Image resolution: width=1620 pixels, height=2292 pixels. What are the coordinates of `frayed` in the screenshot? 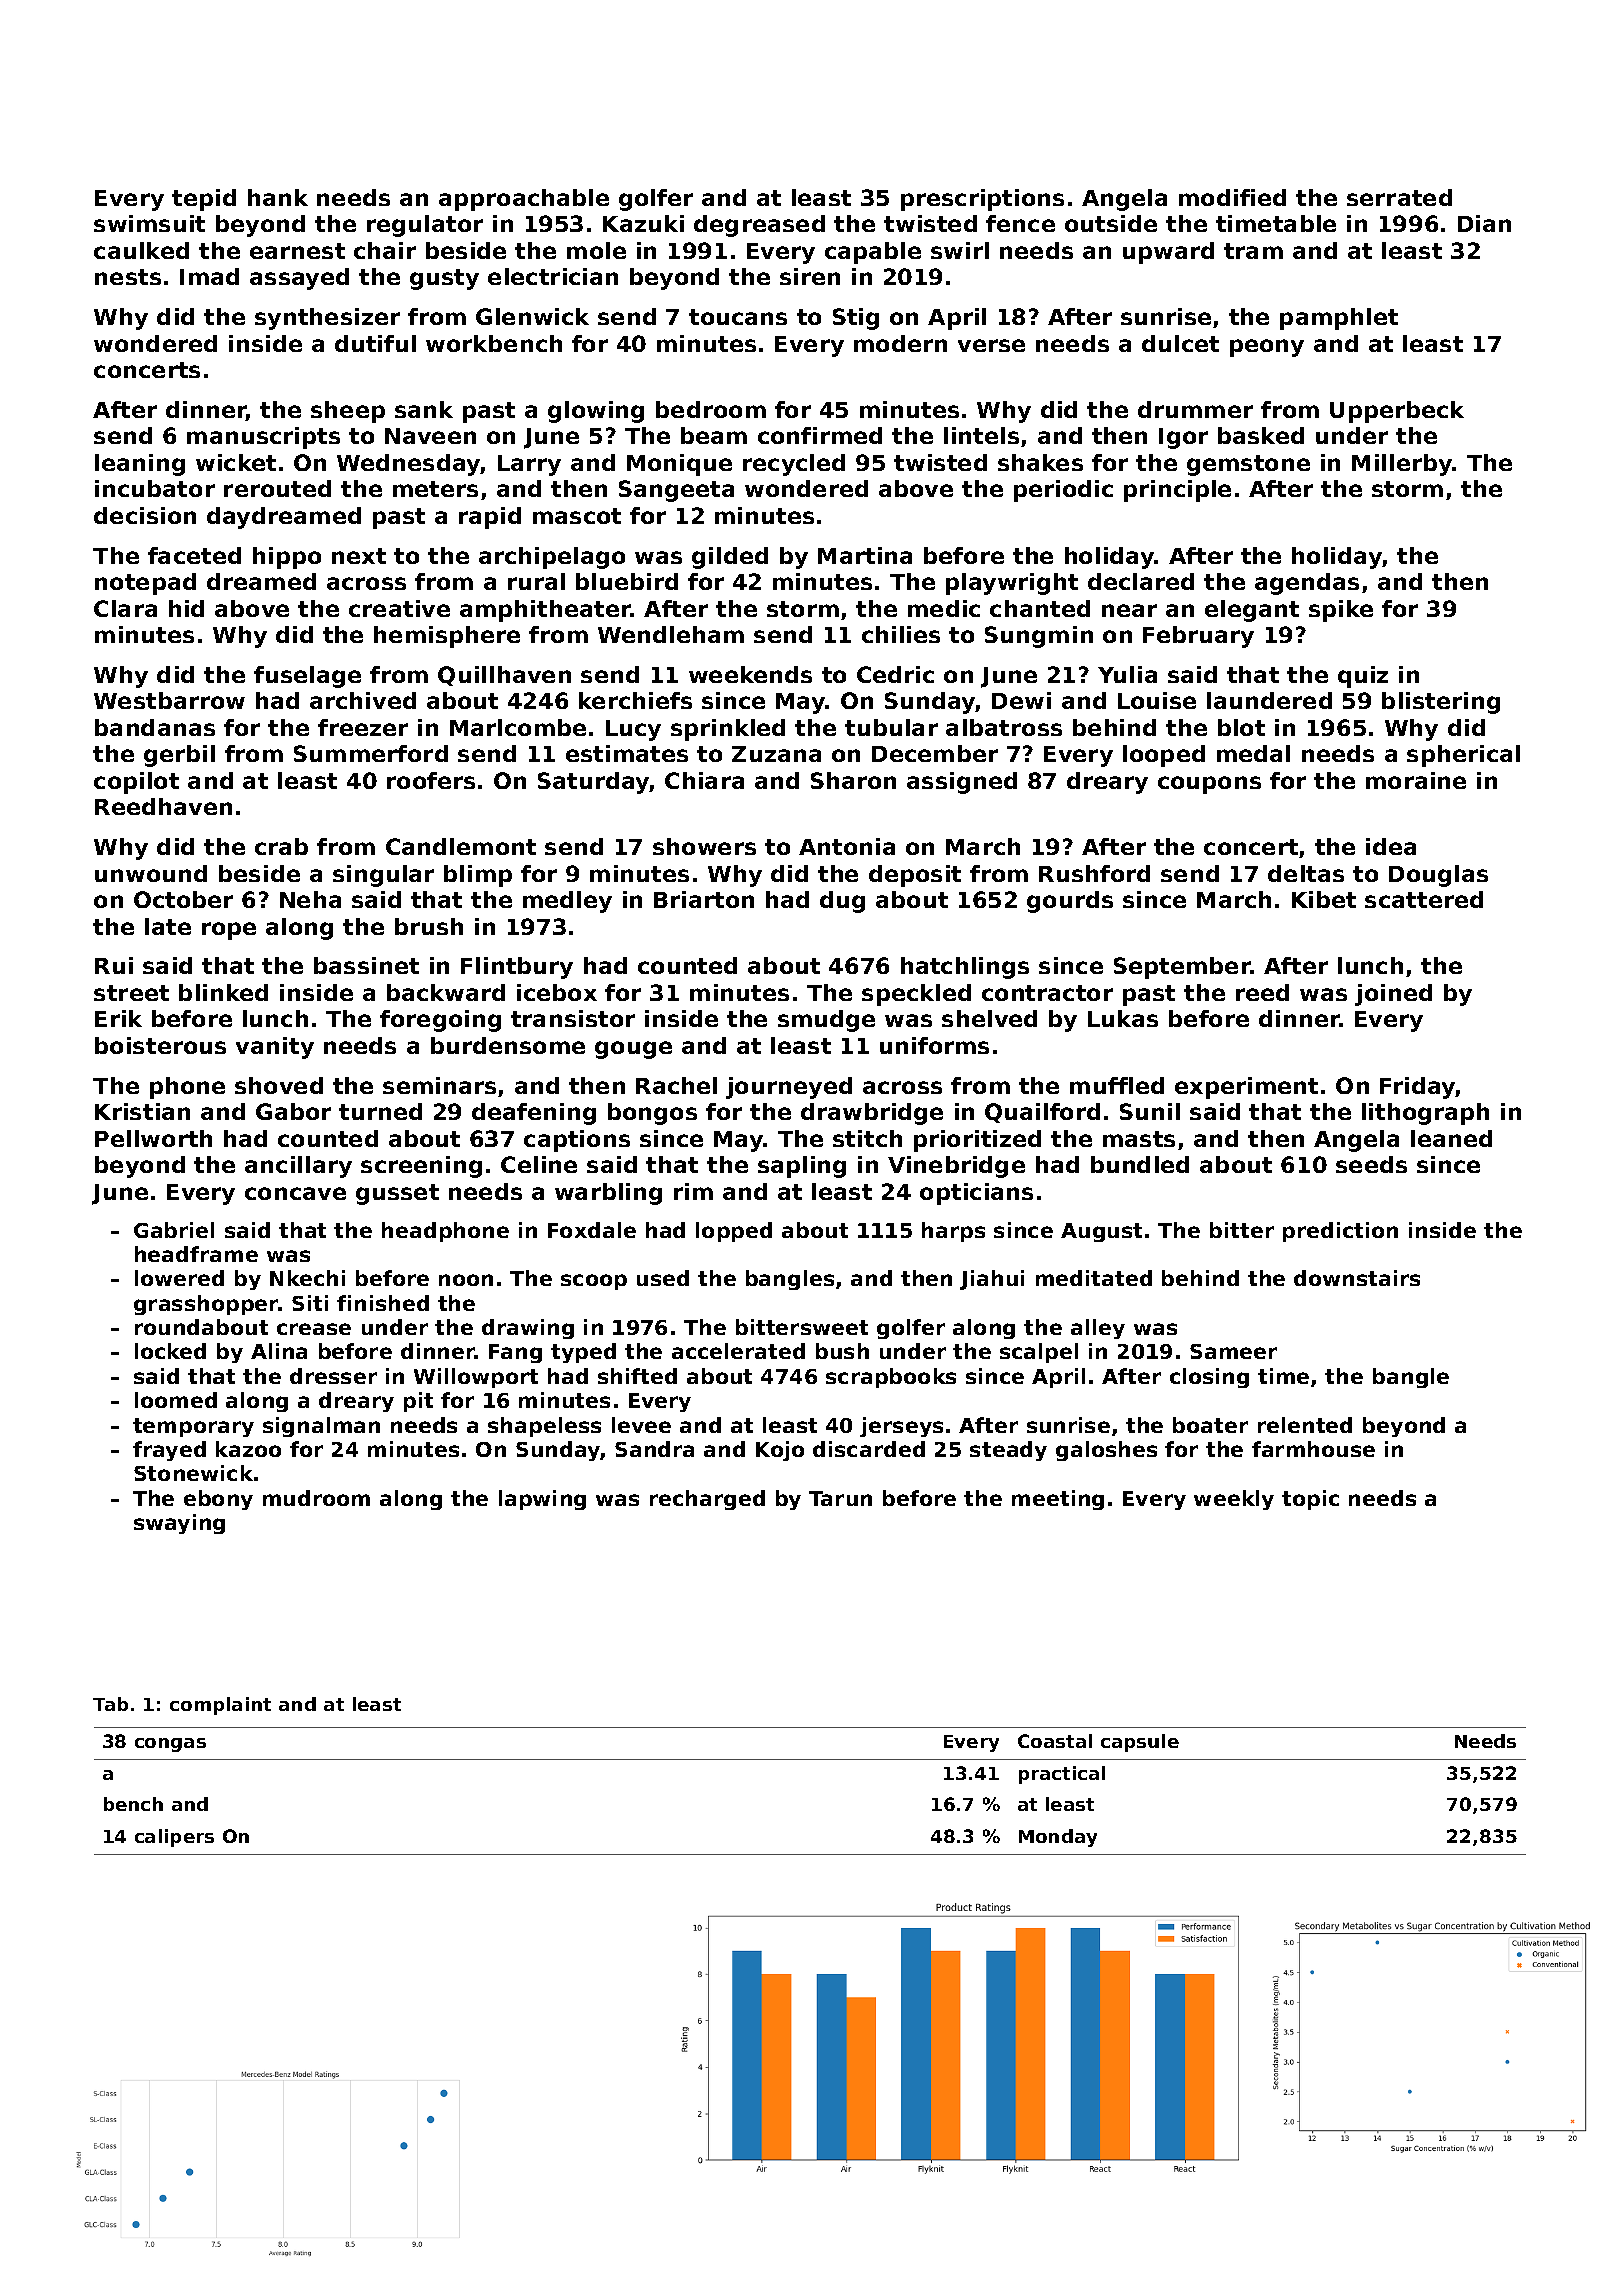 It's located at (169, 1451).
